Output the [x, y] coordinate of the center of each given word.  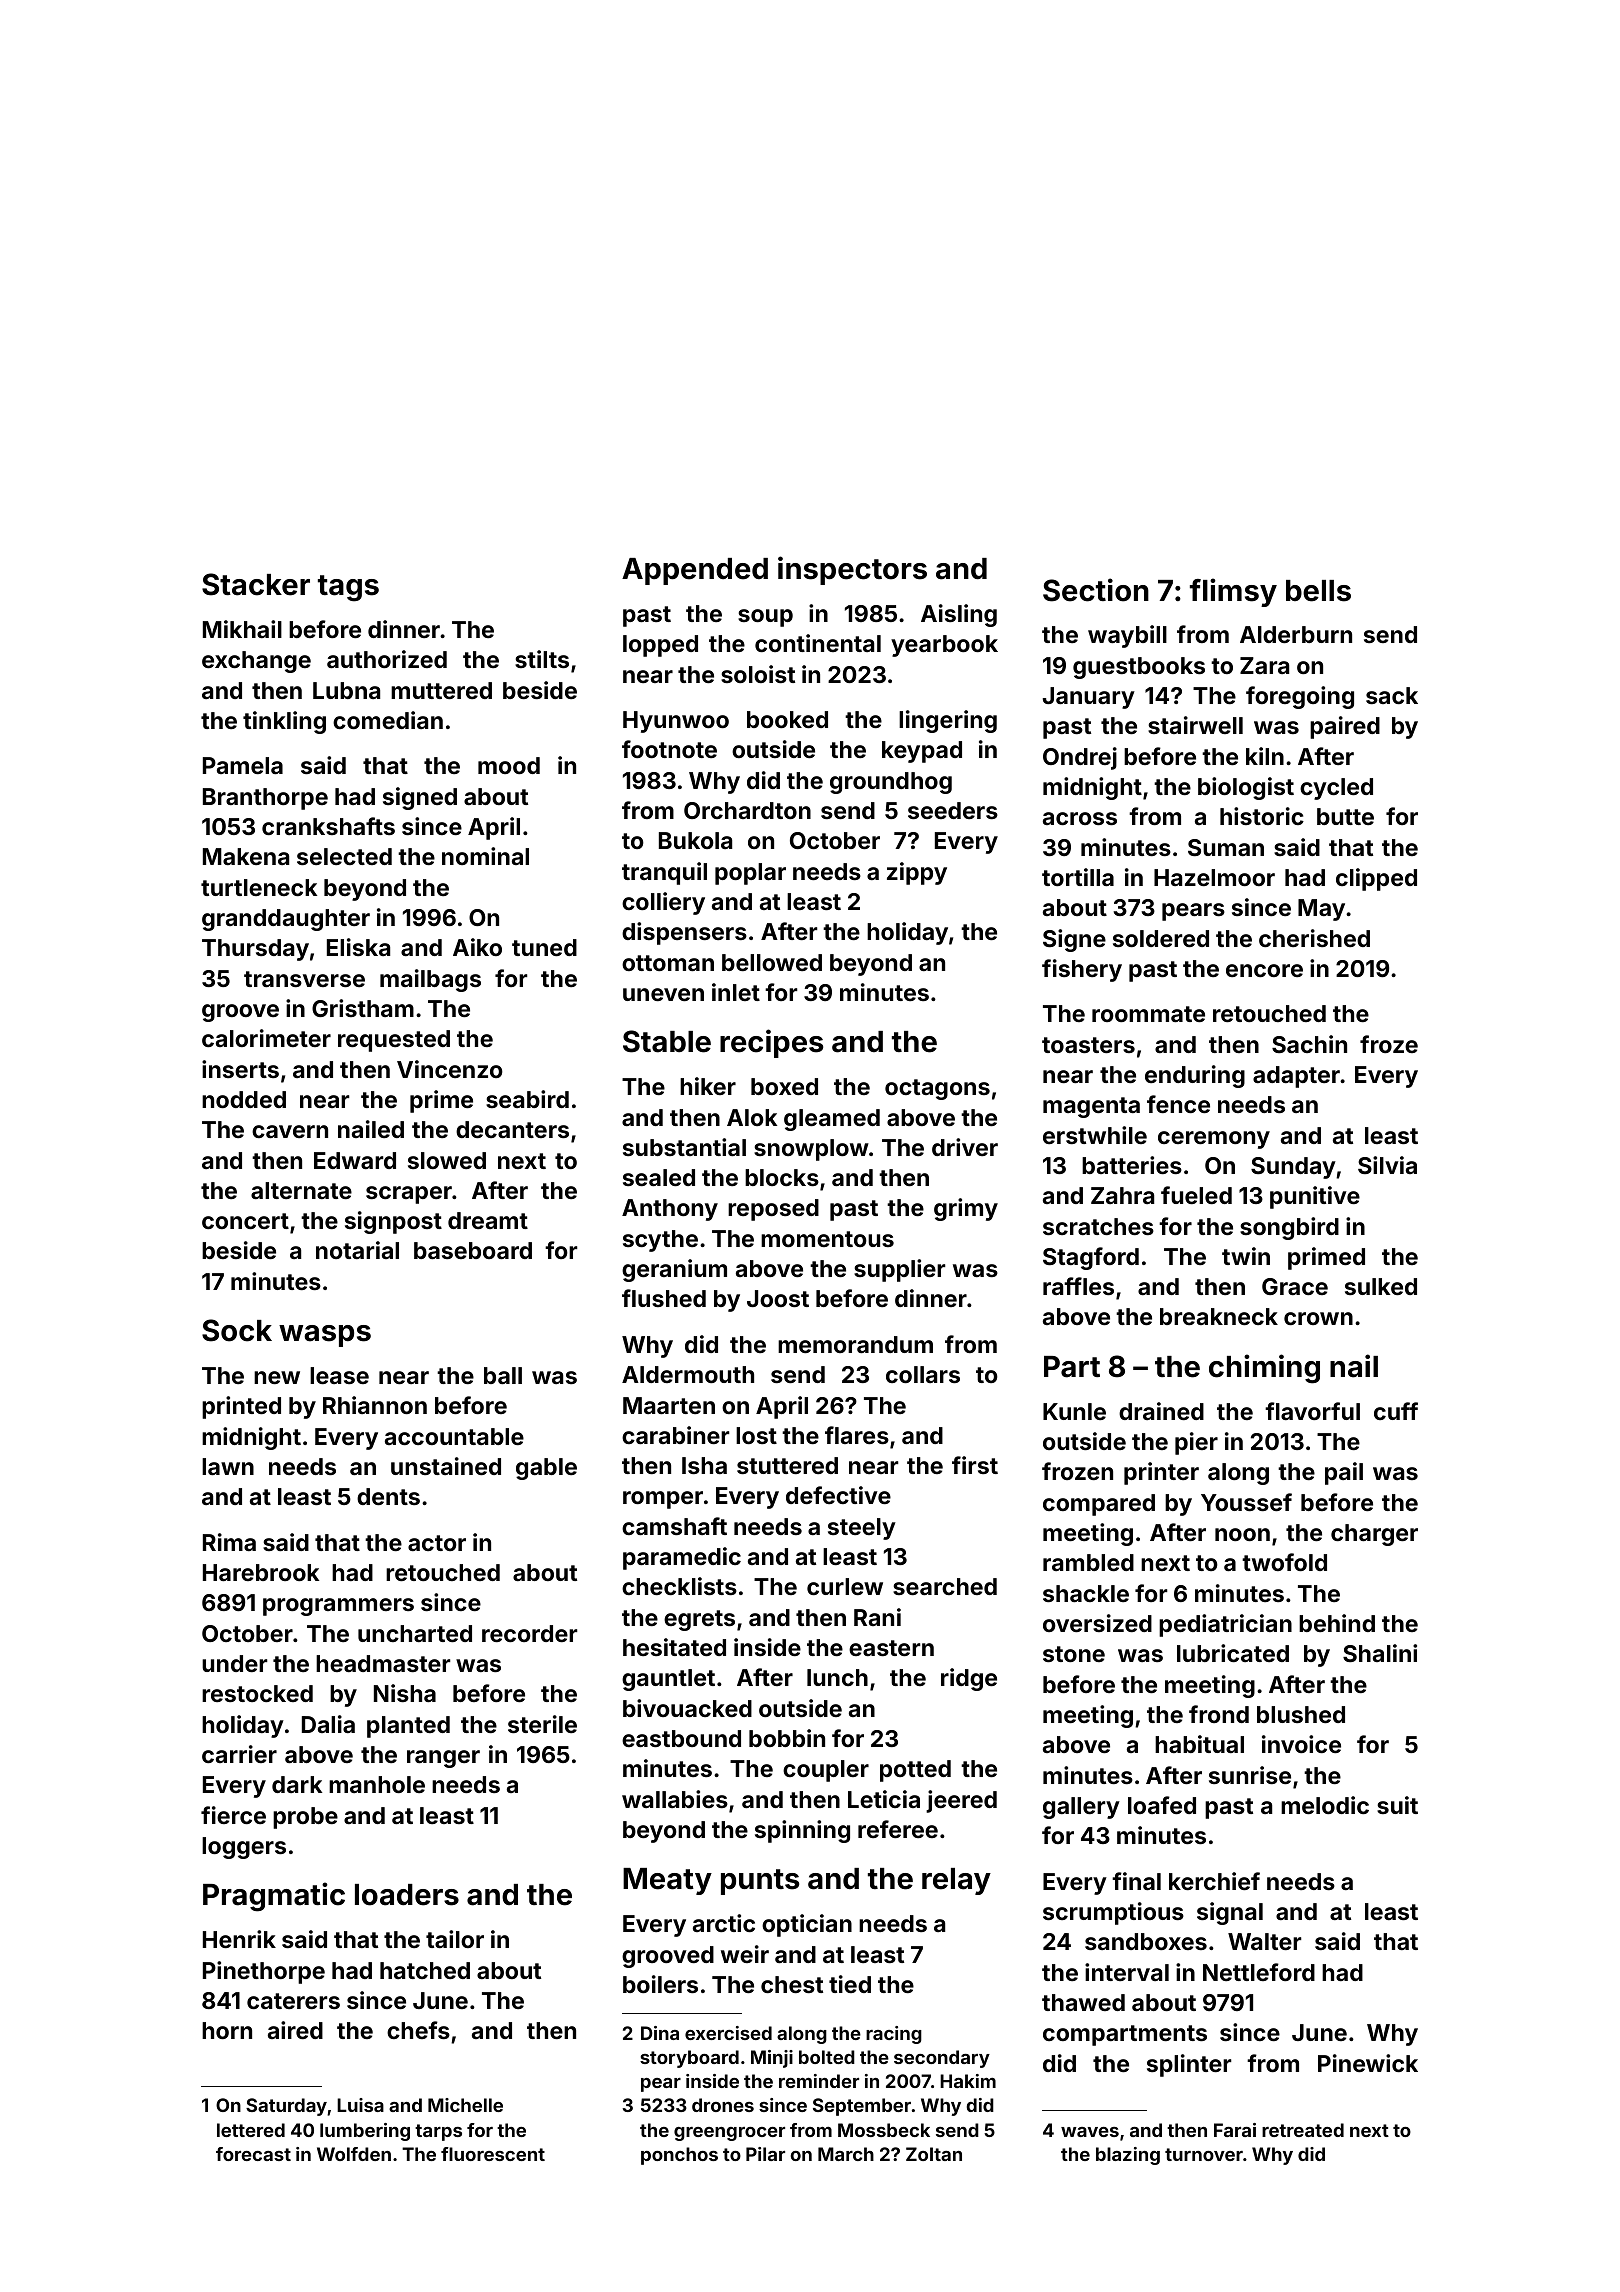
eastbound [681, 1738]
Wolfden [354, 2154]
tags [348, 588]
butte [1345, 816]
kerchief [1214, 1881]
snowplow [811, 1150]
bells [1318, 591]
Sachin [1309, 1044]
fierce [233, 1815]
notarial [357, 1250]
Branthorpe [265, 799]
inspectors [852, 570]
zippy [917, 873]
